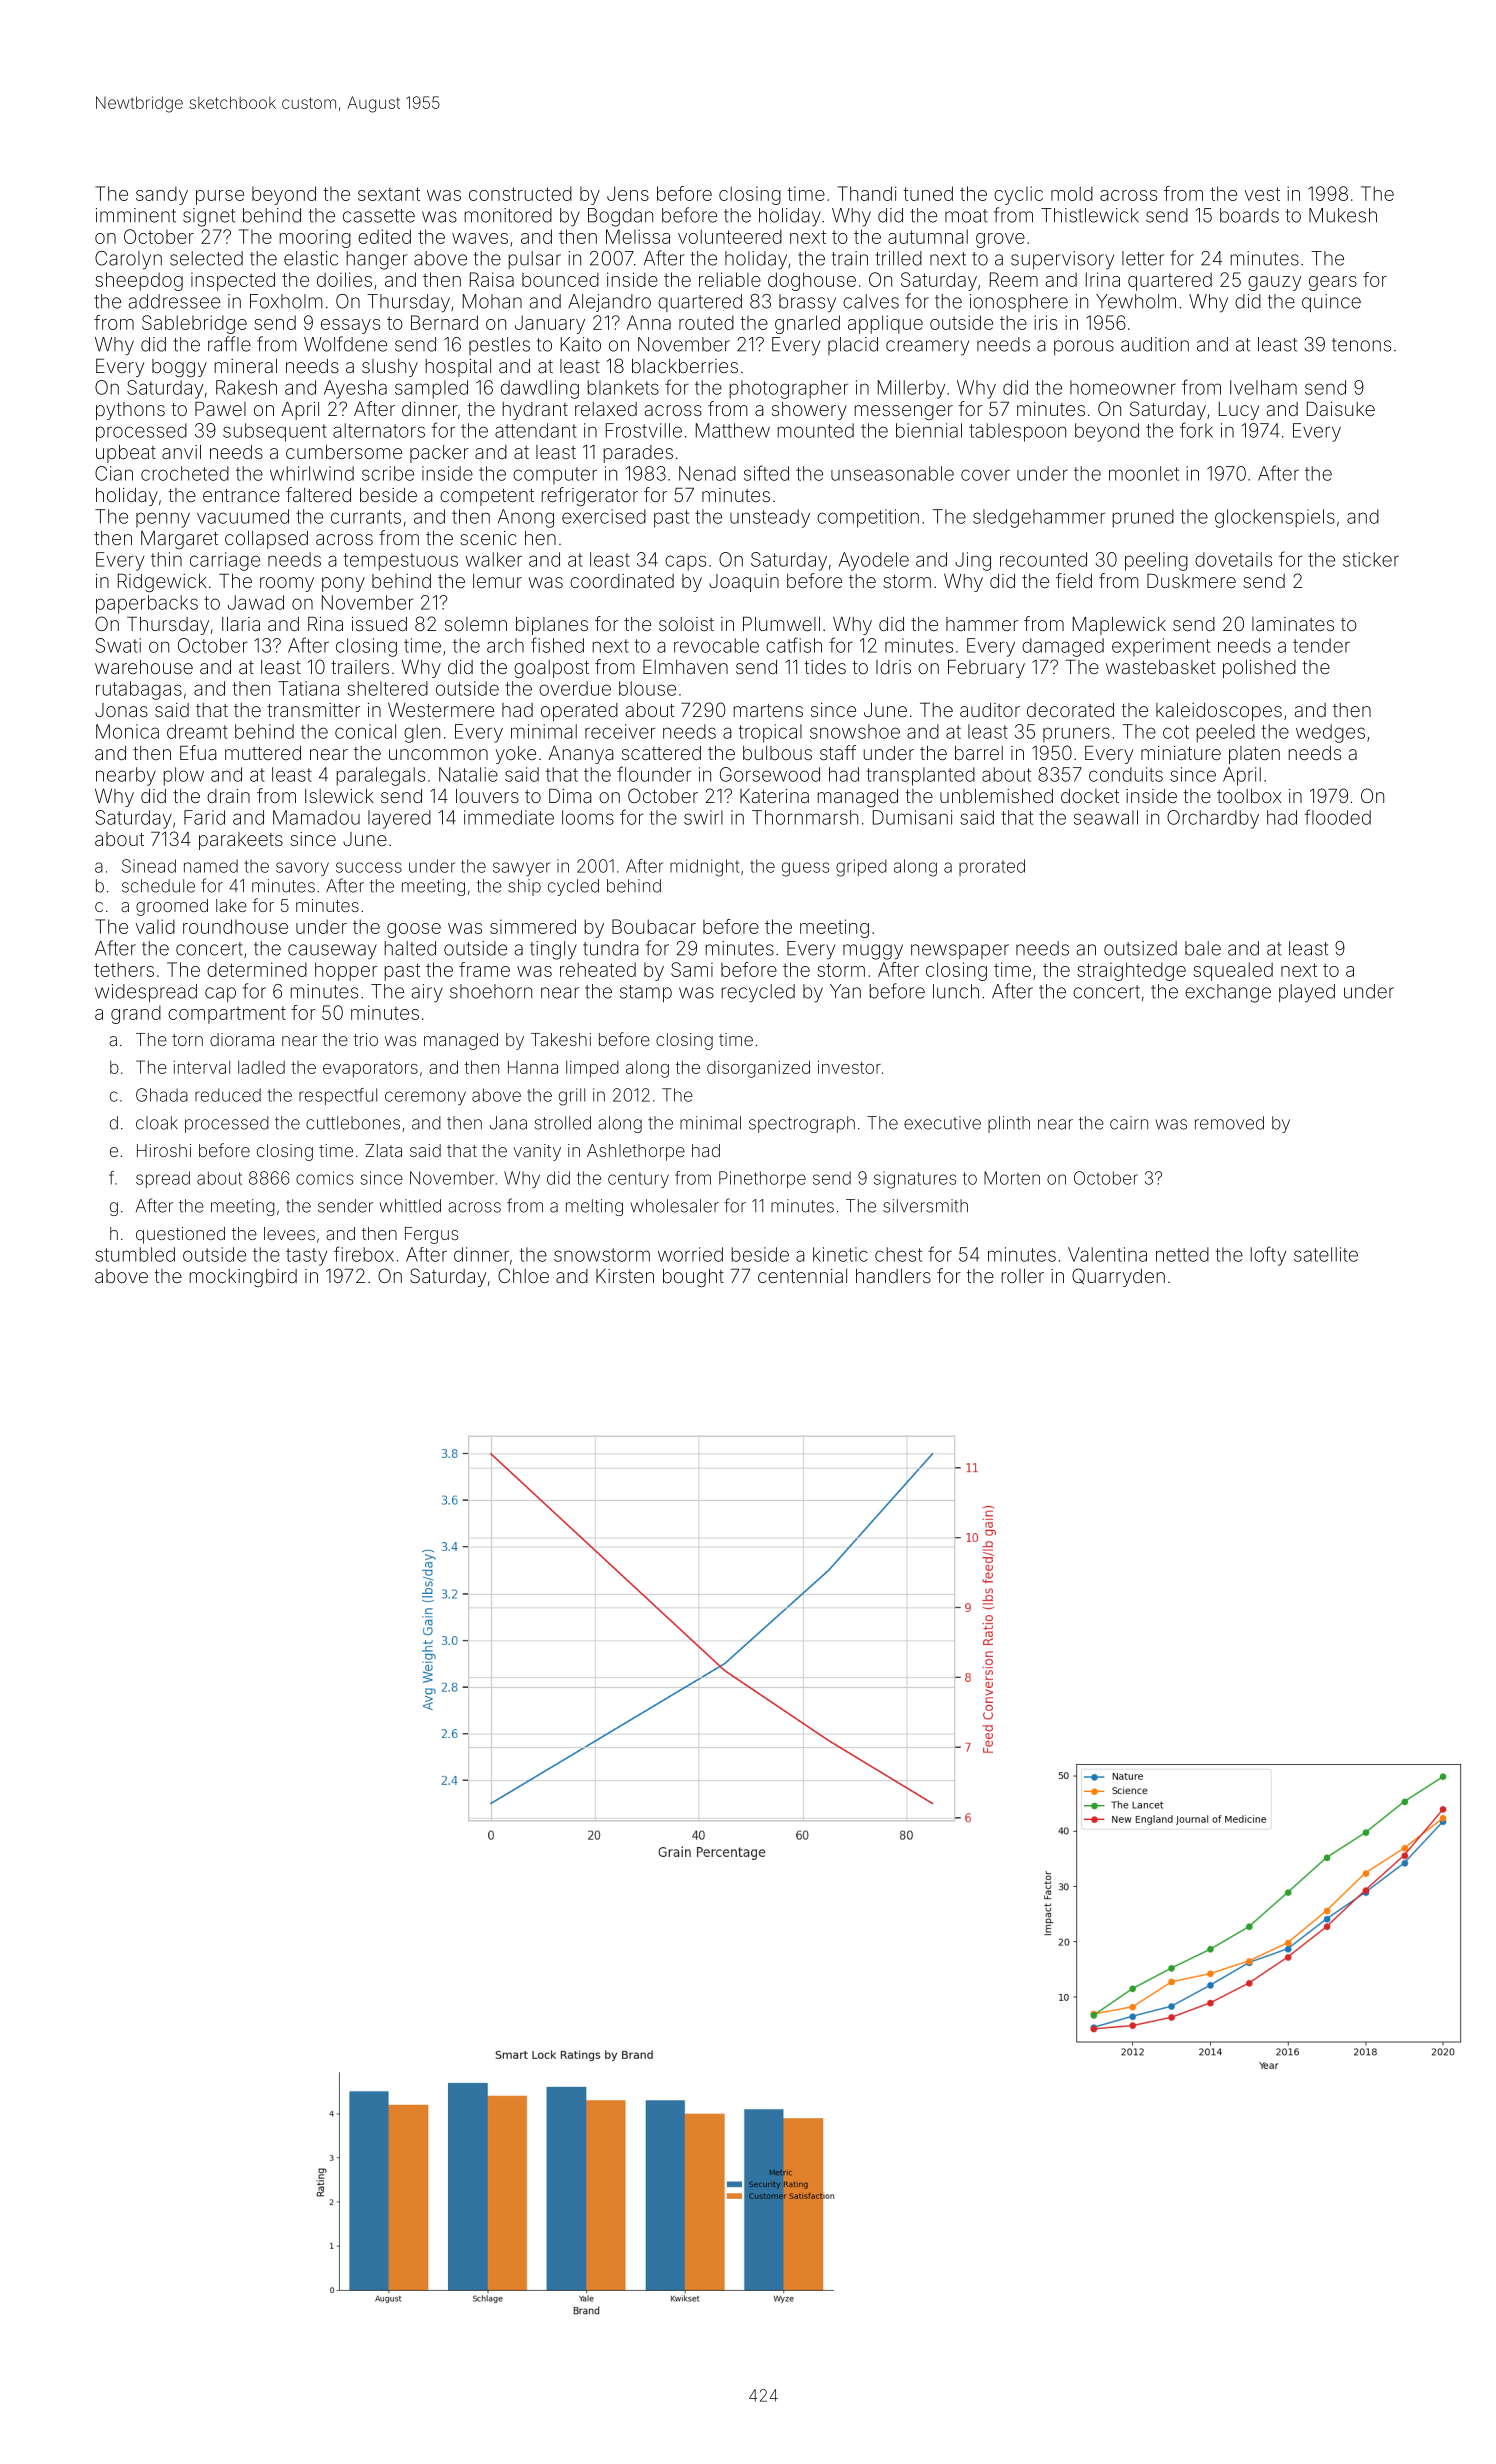  I want to click on muggy, so click(873, 952).
